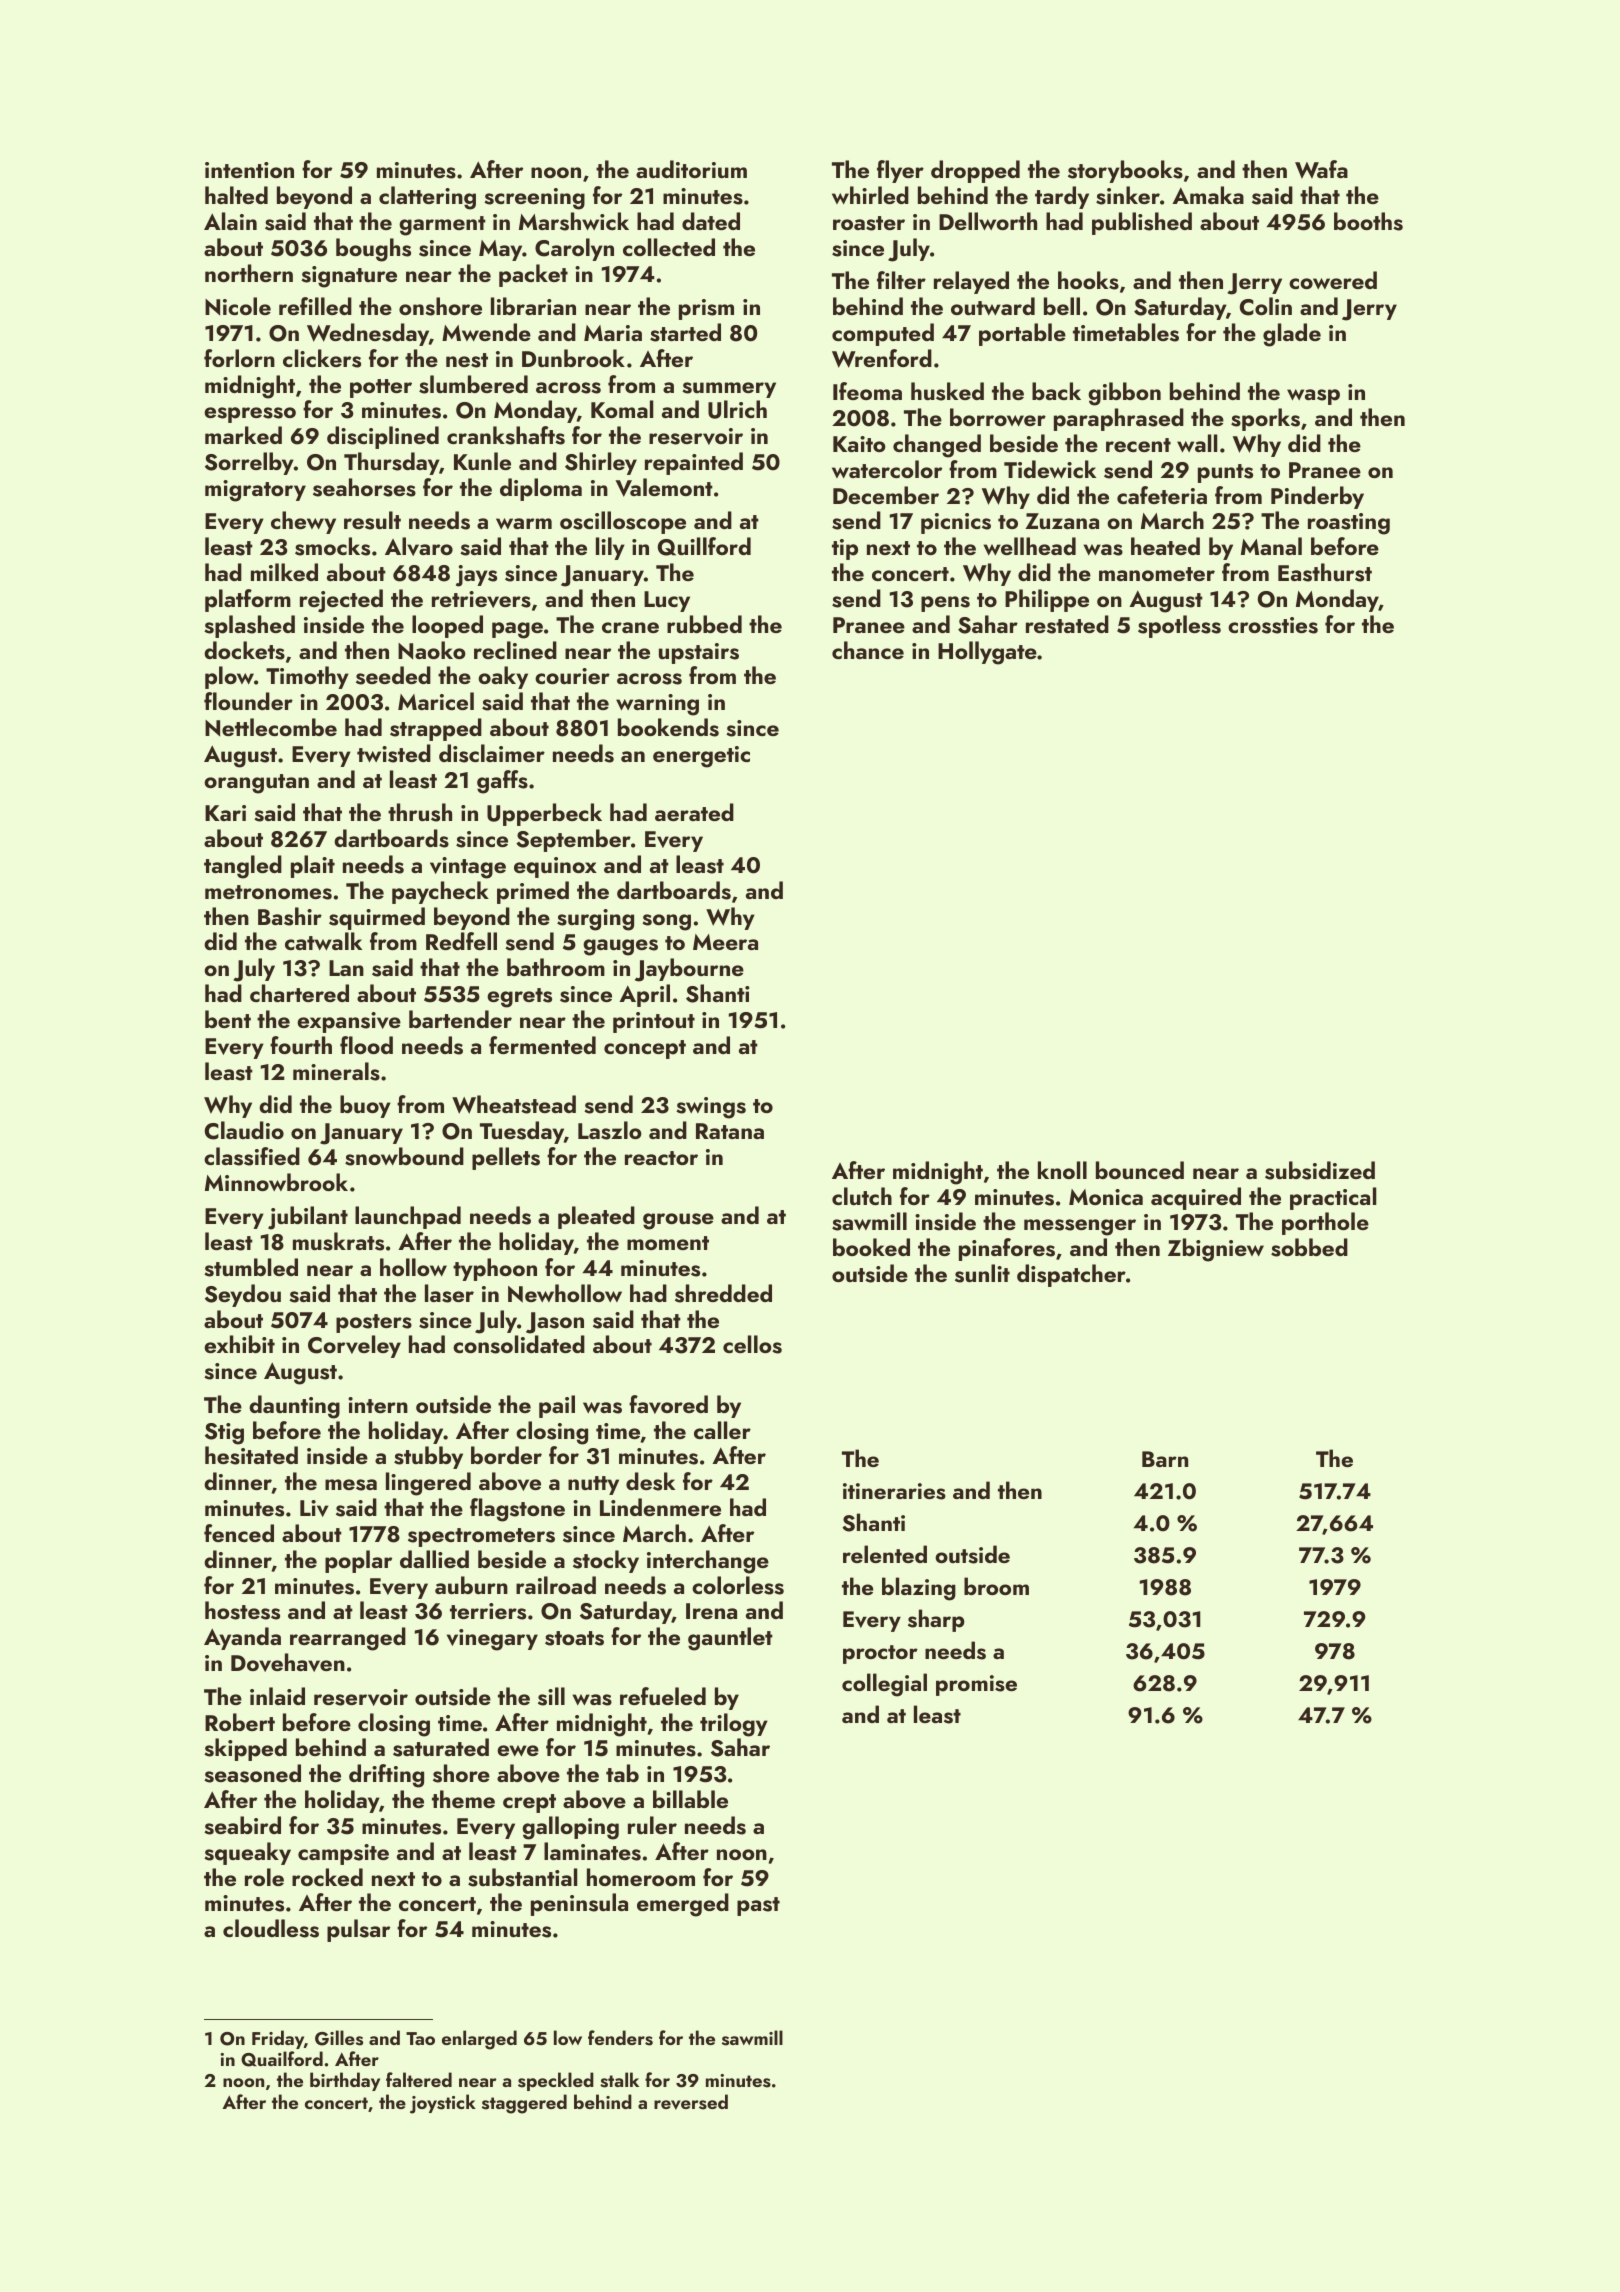 This document has height=2292, width=1620. I want to click on collegial, so click(884, 1685).
